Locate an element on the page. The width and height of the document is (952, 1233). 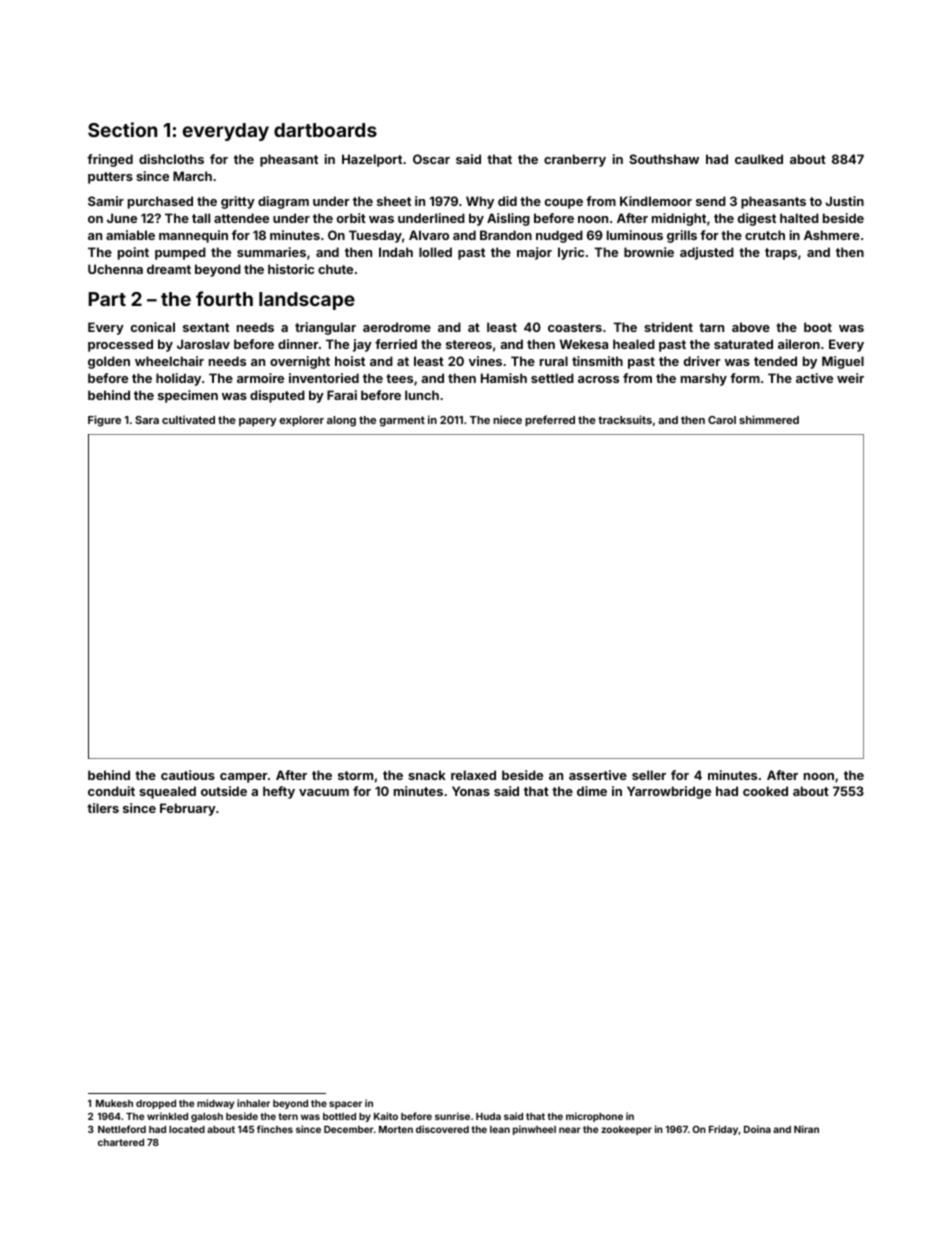
discovered is located at coordinates (442, 1129).
